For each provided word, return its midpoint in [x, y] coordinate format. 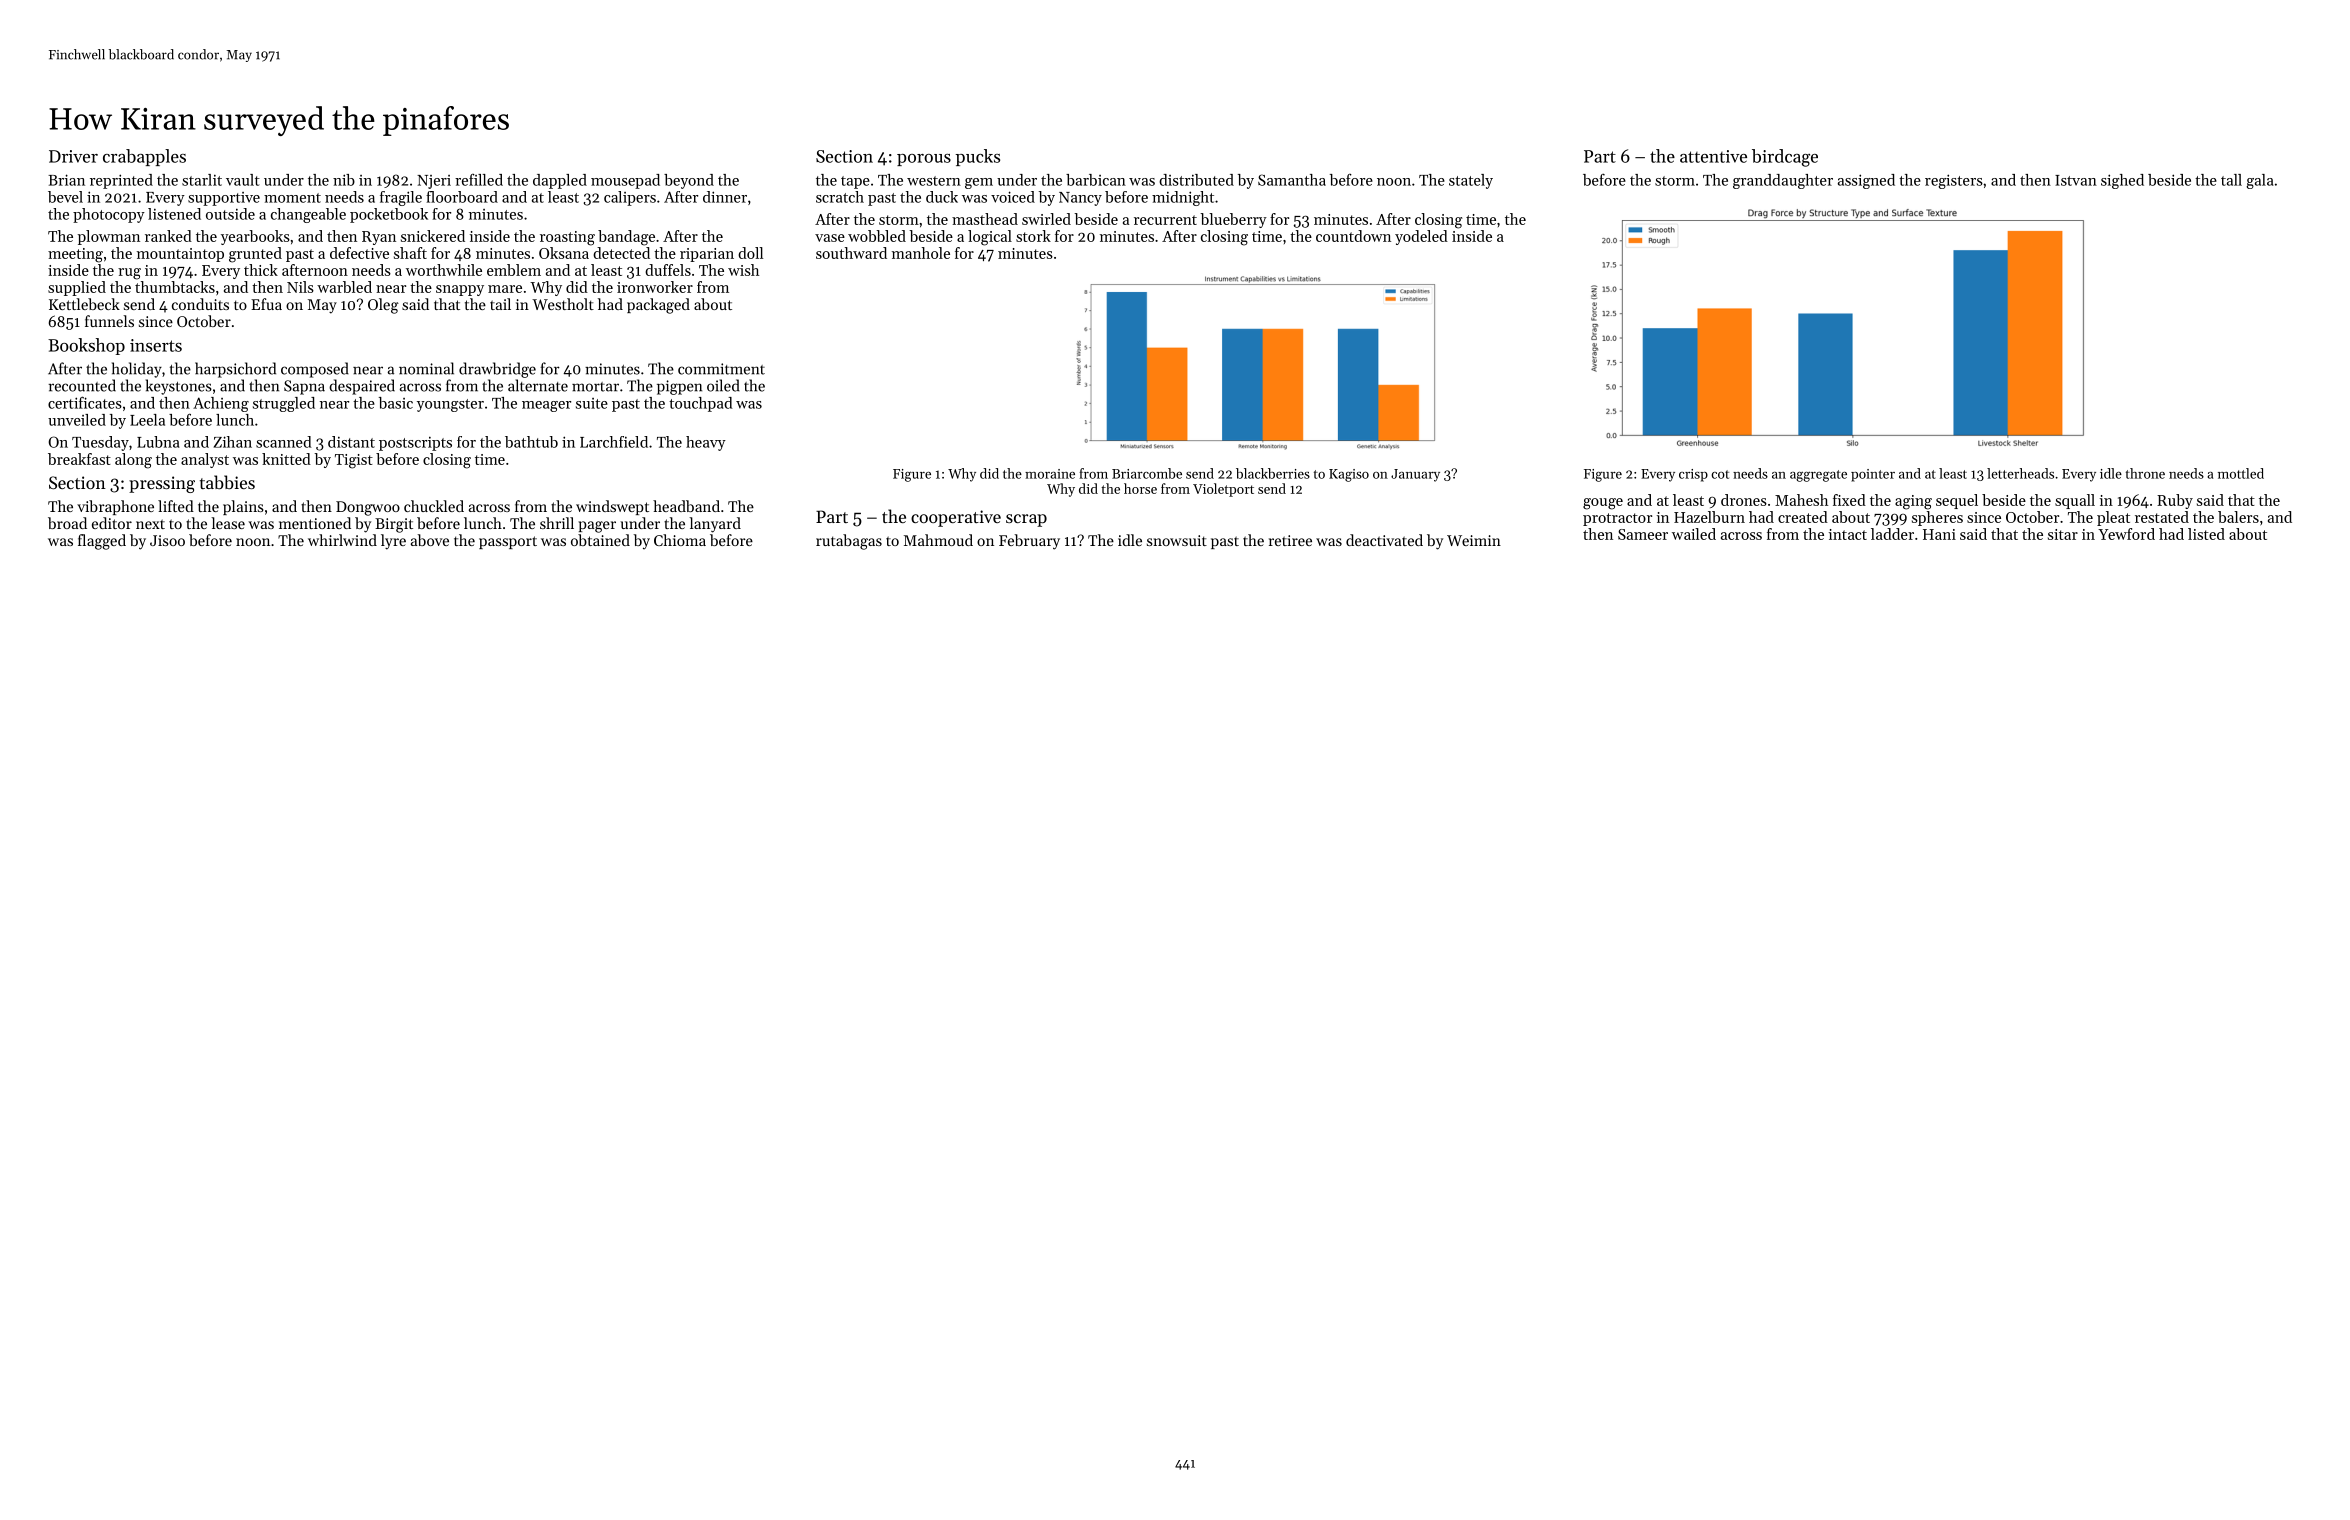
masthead [985, 219]
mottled [2241, 473]
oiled [723, 385]
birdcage [1785, 158]
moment [292, 198]
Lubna [158, 442]
